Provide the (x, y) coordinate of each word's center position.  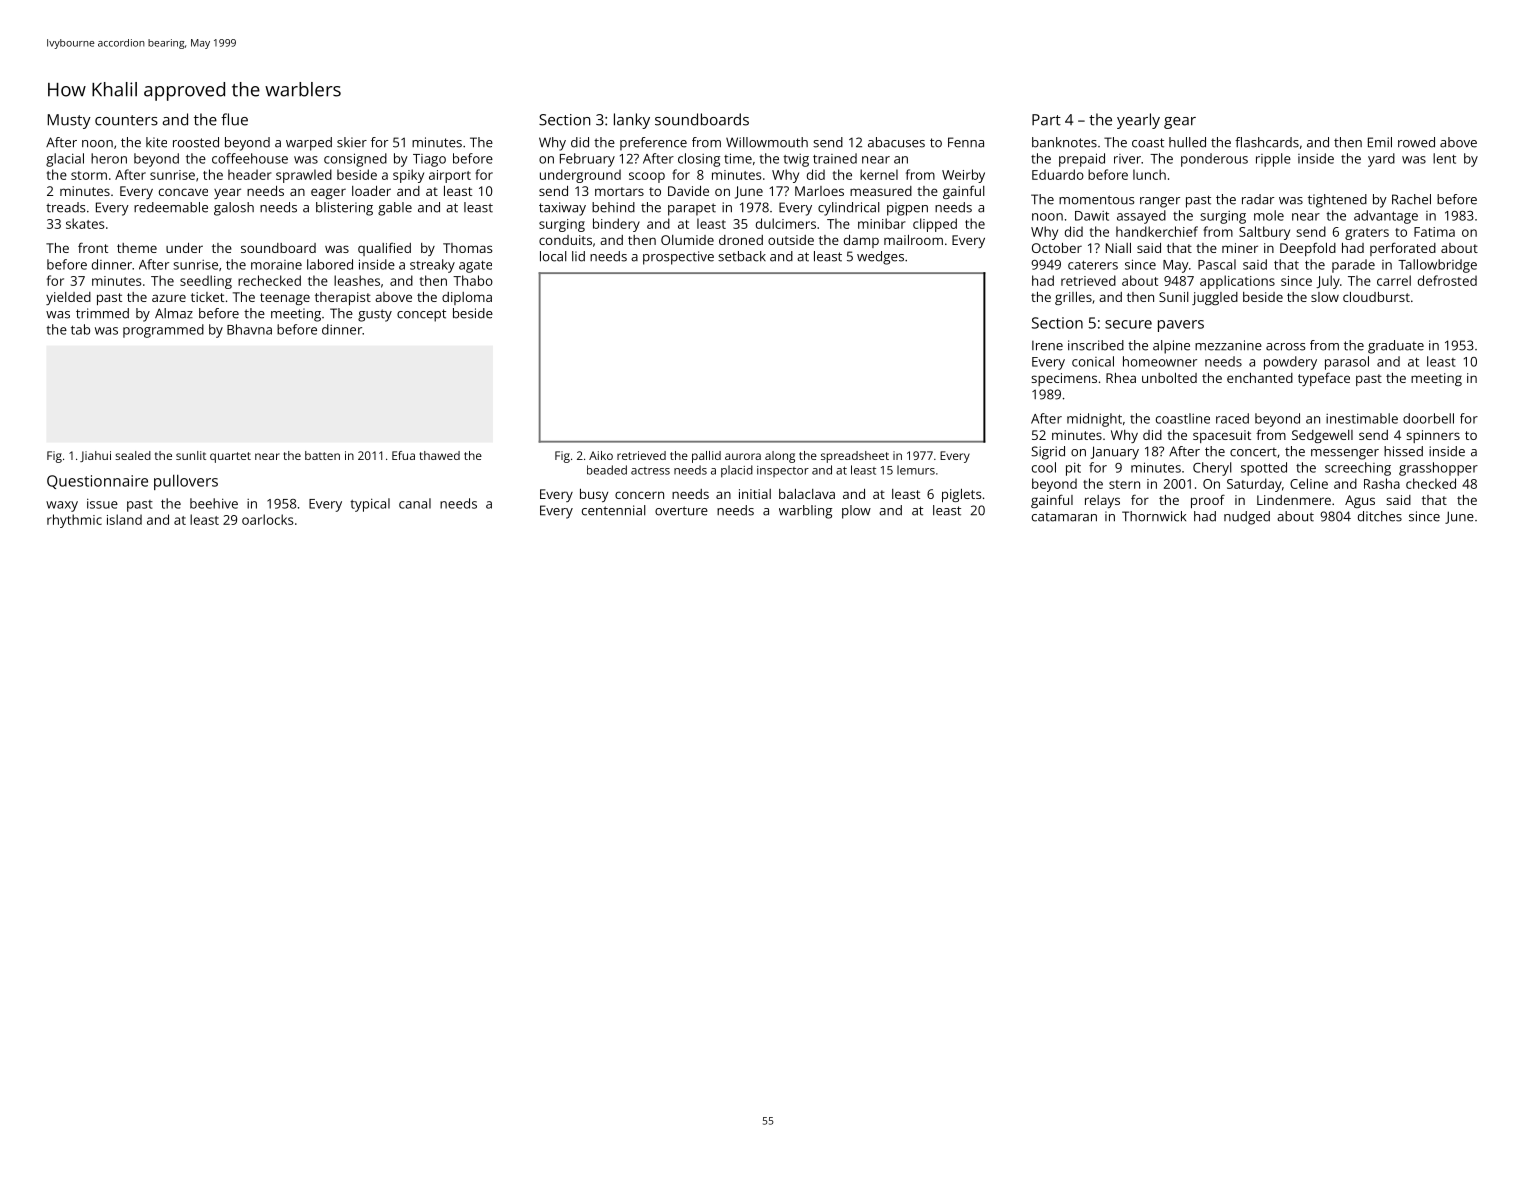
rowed (1416, 142)
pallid (706, 457)
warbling (805, 512)
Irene (1047, 346)
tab (80, 329)
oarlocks (268, 519)
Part (1046, 120)
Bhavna (249, 329)
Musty (69, 121)
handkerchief (1157, 231)
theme (137, 248)
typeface (1324, 379)
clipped (935, 225)
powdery (1290, 363)
